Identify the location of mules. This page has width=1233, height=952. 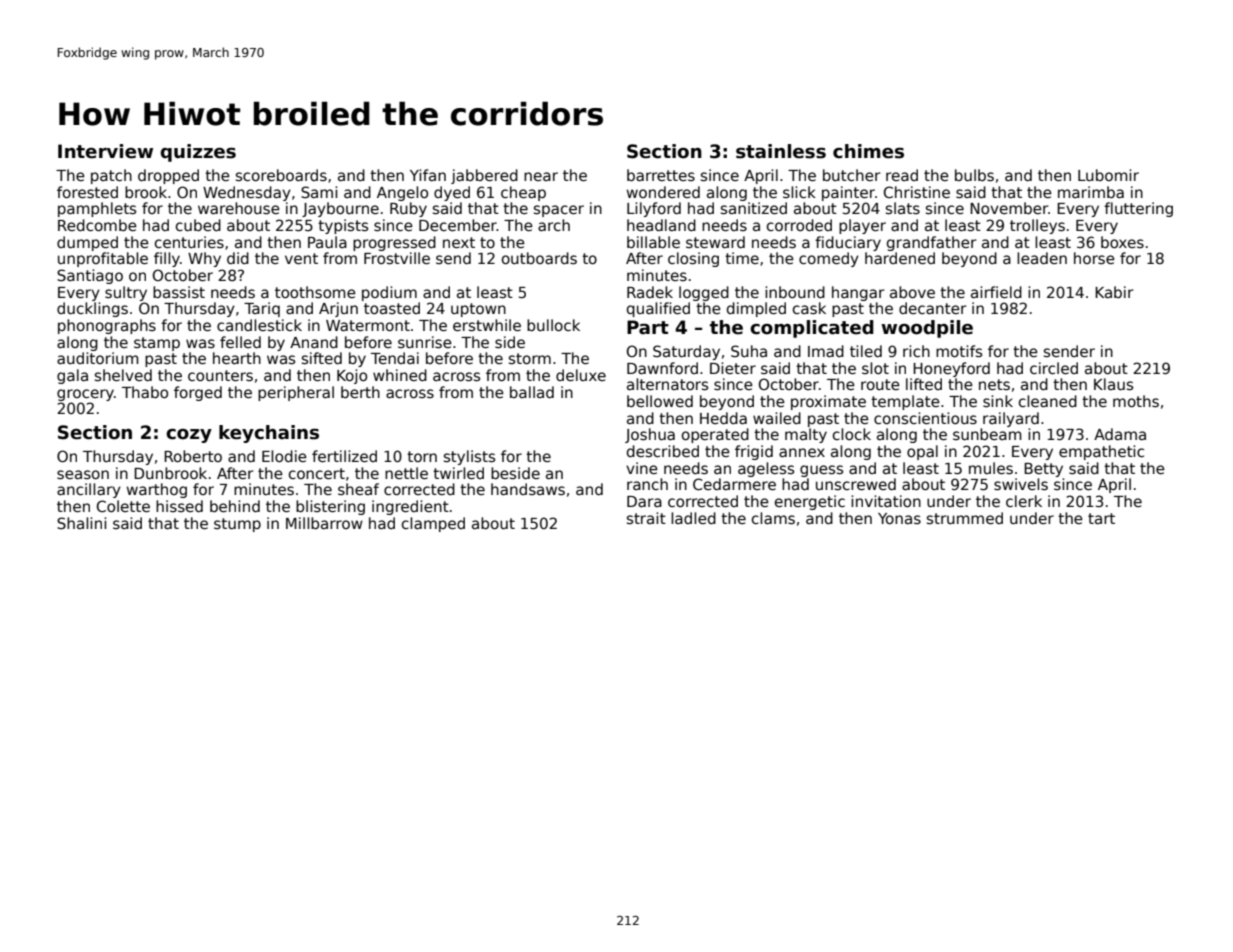
(991, 468).
